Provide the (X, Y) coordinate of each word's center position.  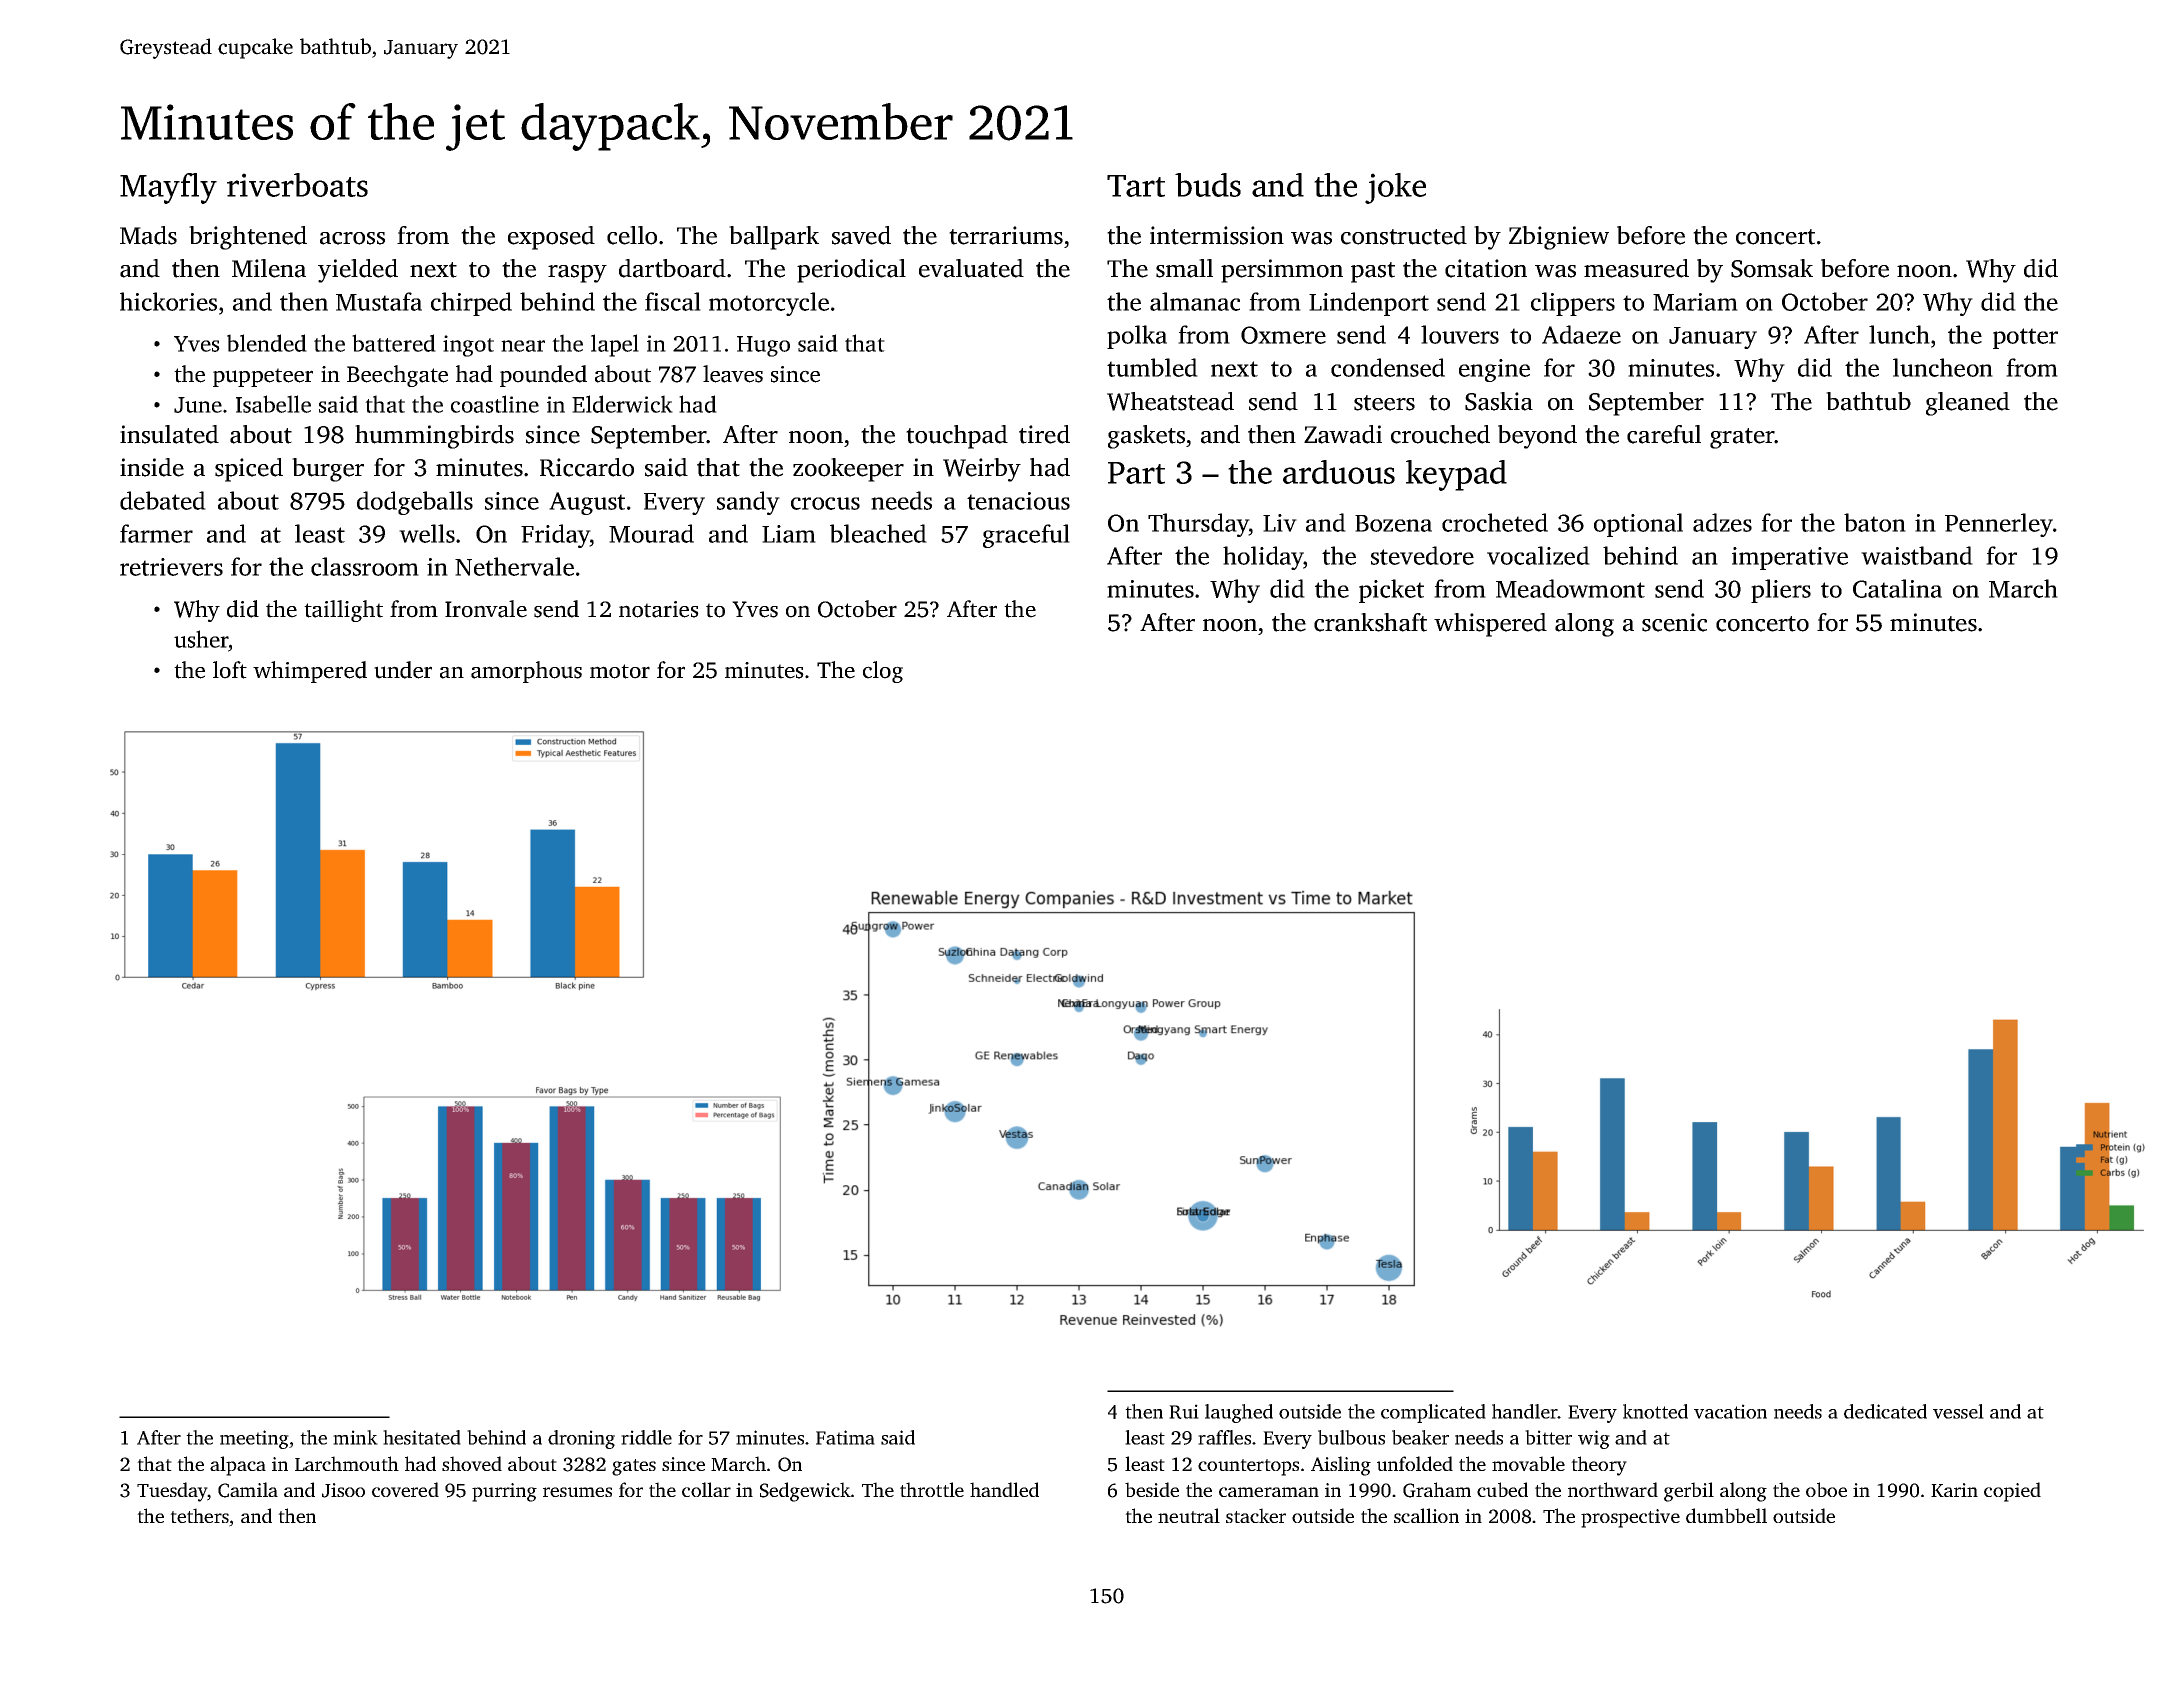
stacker (1256, 1515)
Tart (1136, 186)
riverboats (297, 185)
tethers (199, 1515)
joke (1395, 188)
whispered (1490, 625)
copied (2012, 1492)
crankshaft (1370, 622)
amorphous (526, 672)
